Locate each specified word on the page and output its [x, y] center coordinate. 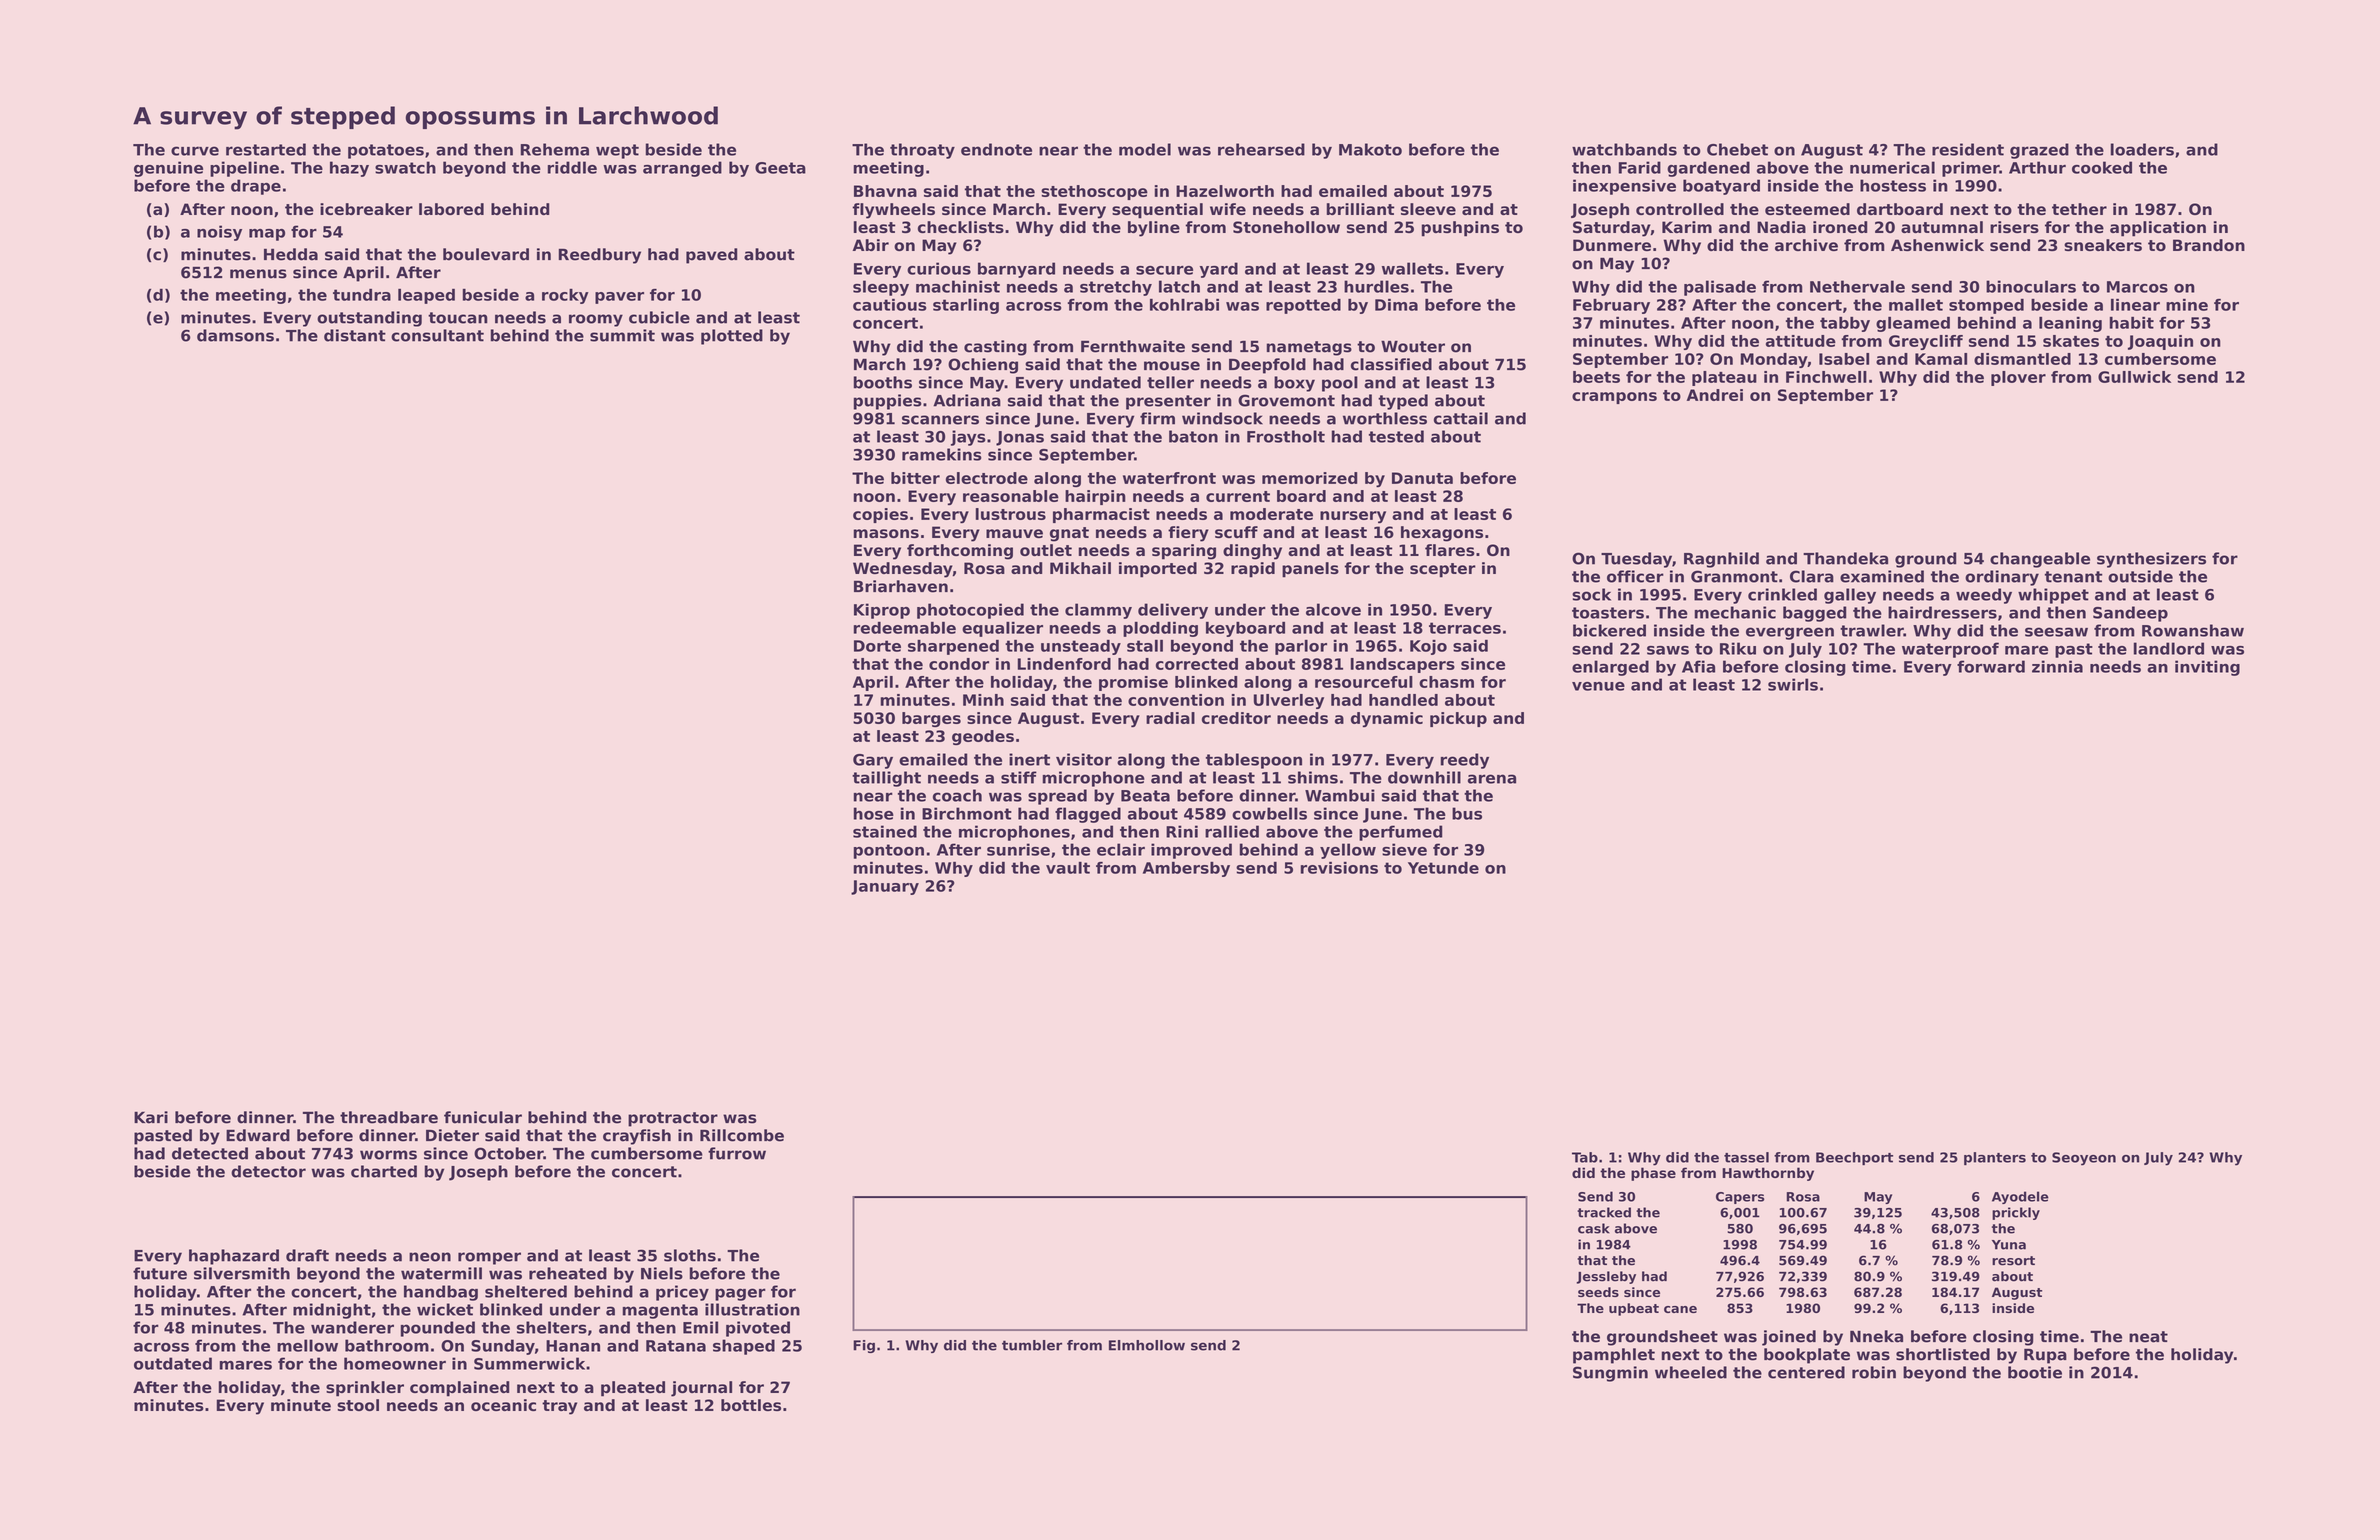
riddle [572, 167]
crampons [1614, 398]
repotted [1303, 306]
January [885, 887]
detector [268, 1171]
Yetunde [1443, 868]
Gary [873, 761]
